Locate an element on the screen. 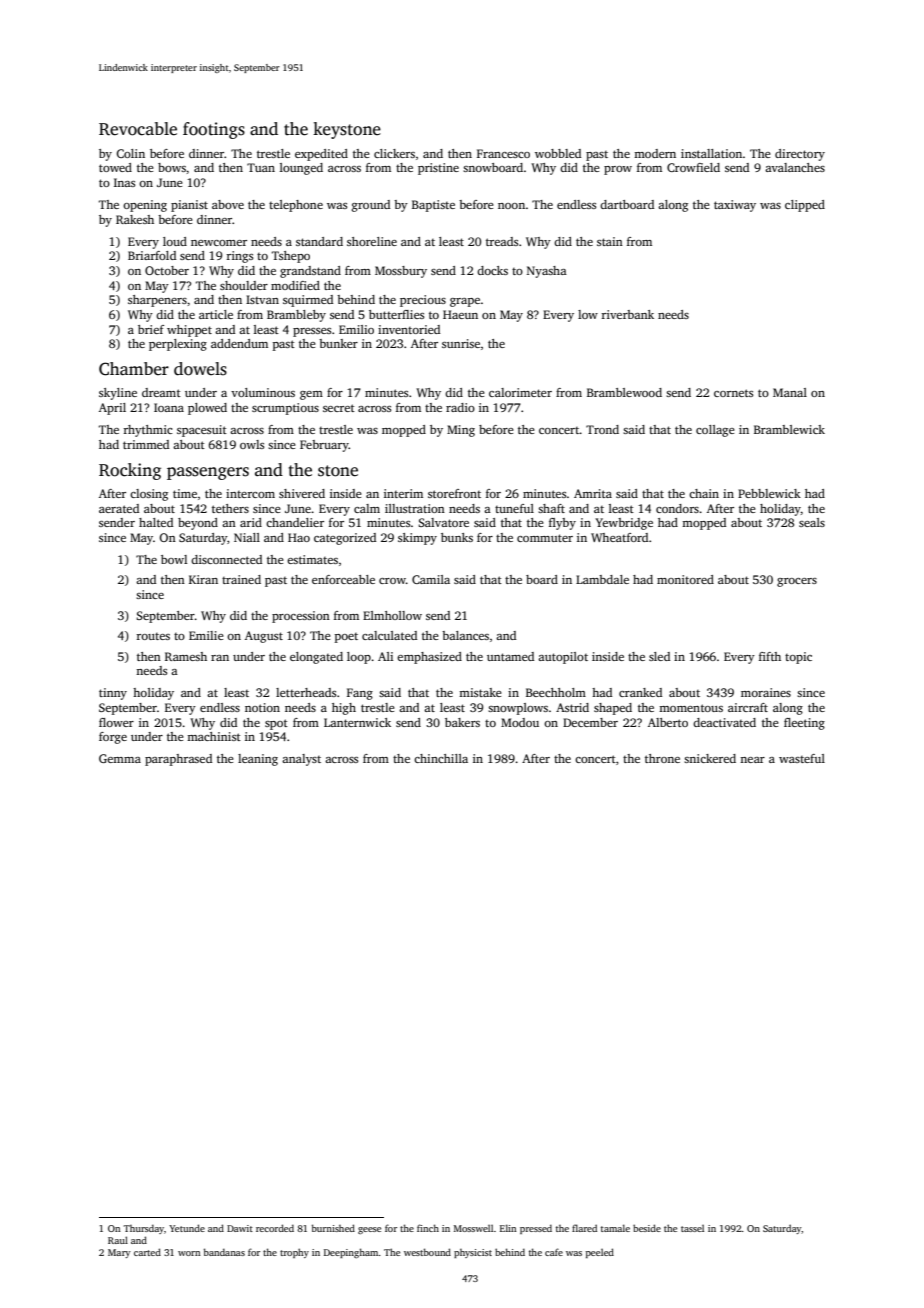 This screenshot has width=924, height=1308. taxiway is located at coordinates (735, 206).
